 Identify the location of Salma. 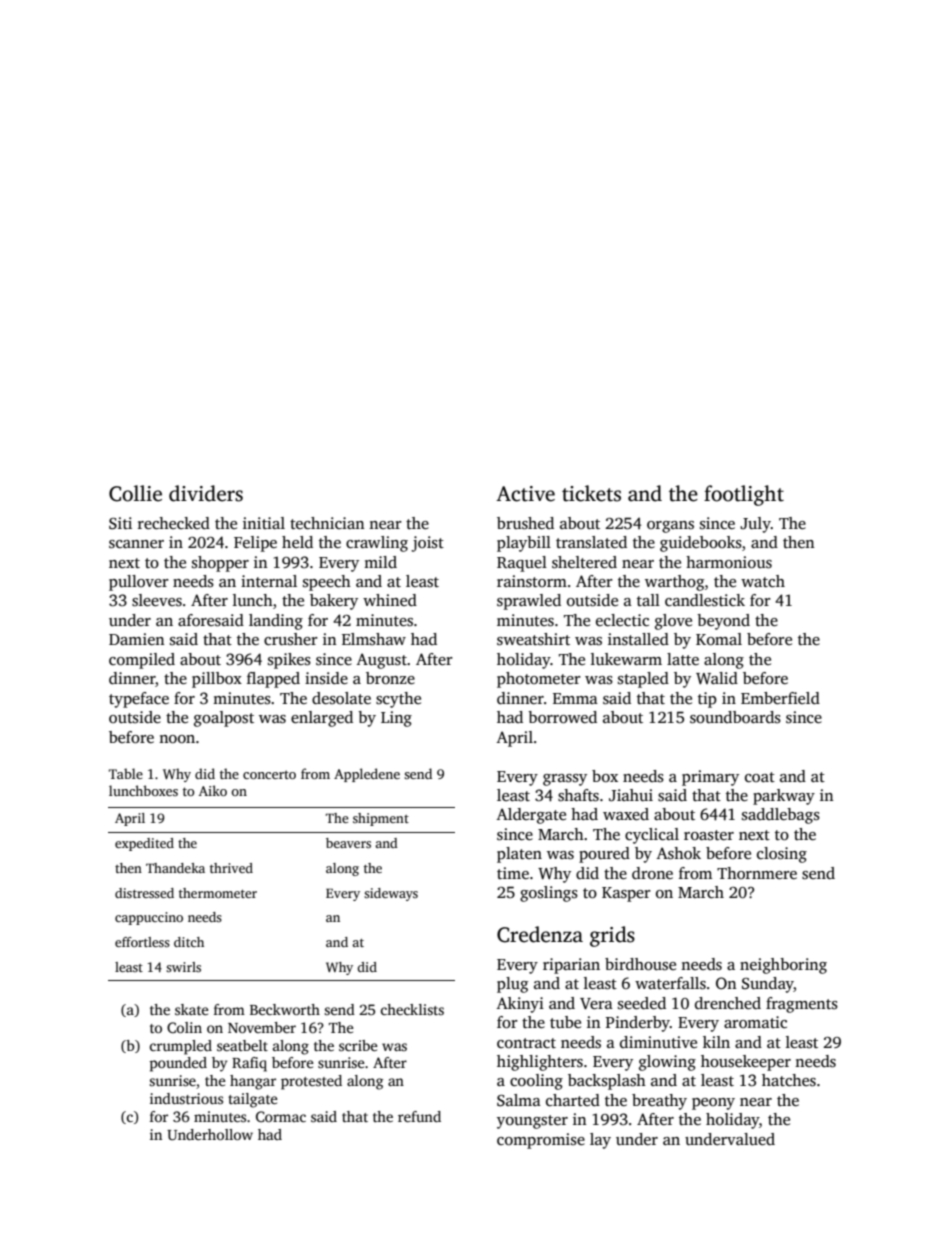
(519, 1100).
